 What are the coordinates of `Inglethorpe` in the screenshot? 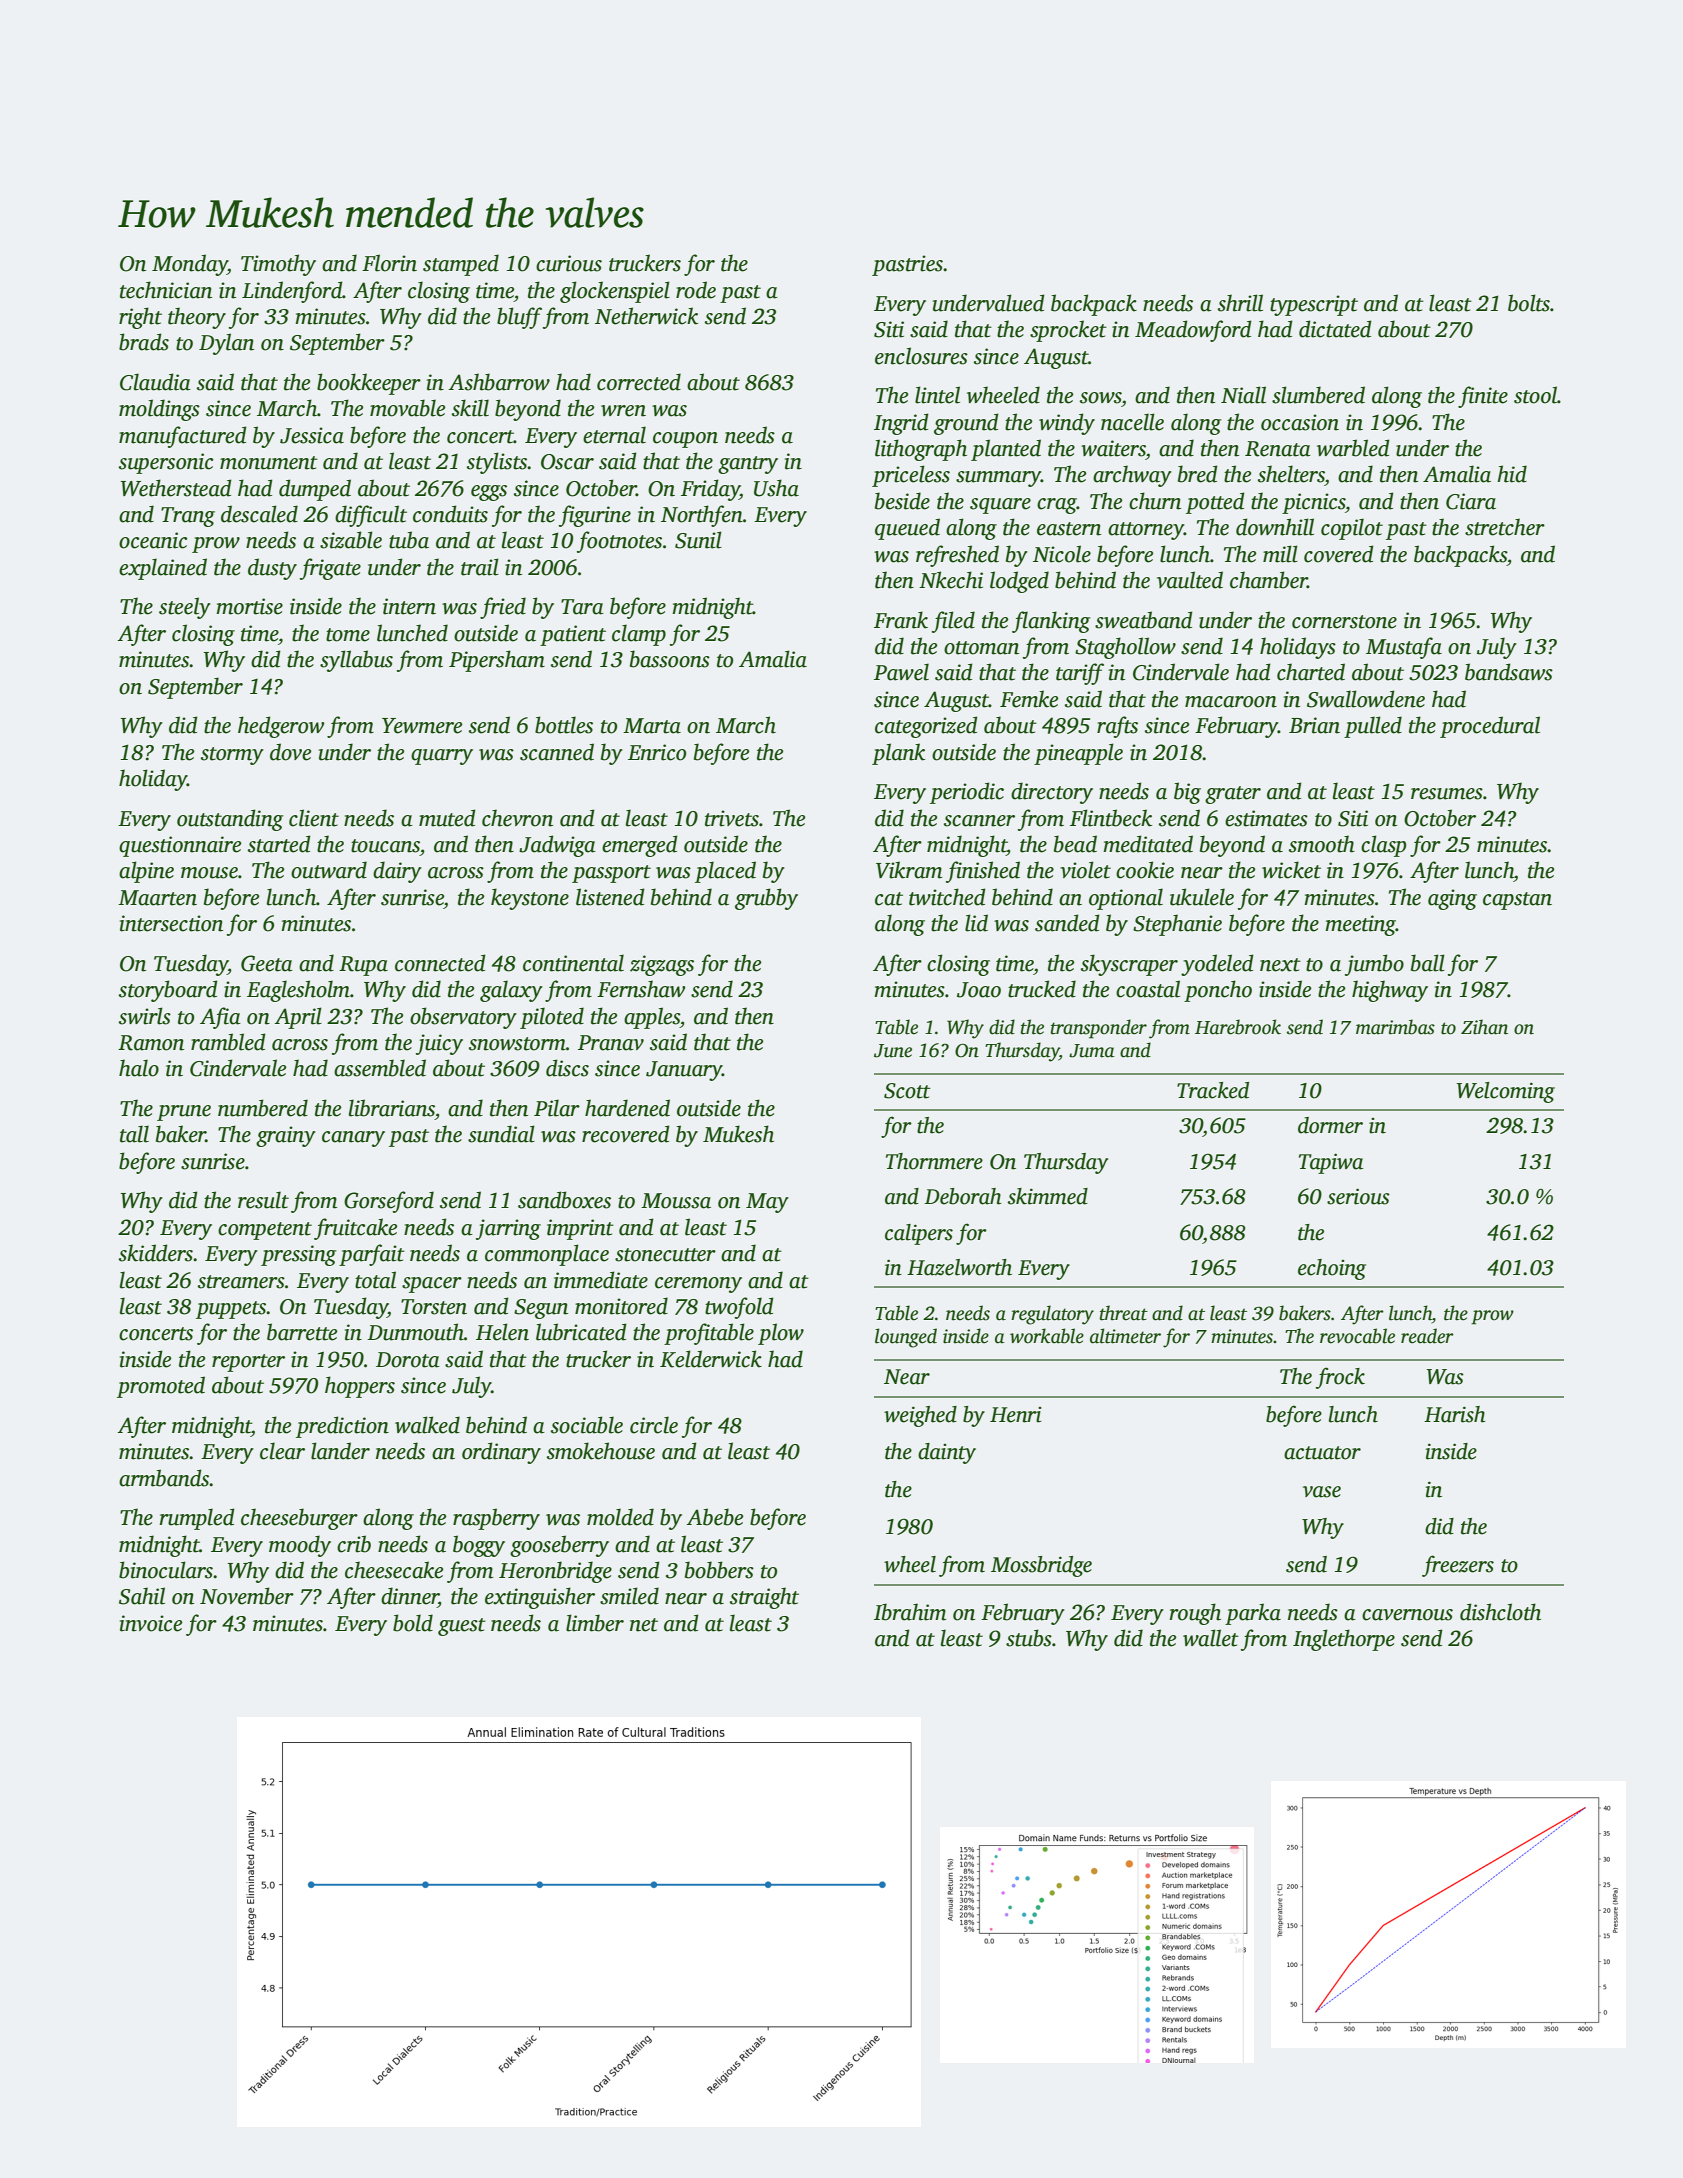 It's located at (1344, 1640).
